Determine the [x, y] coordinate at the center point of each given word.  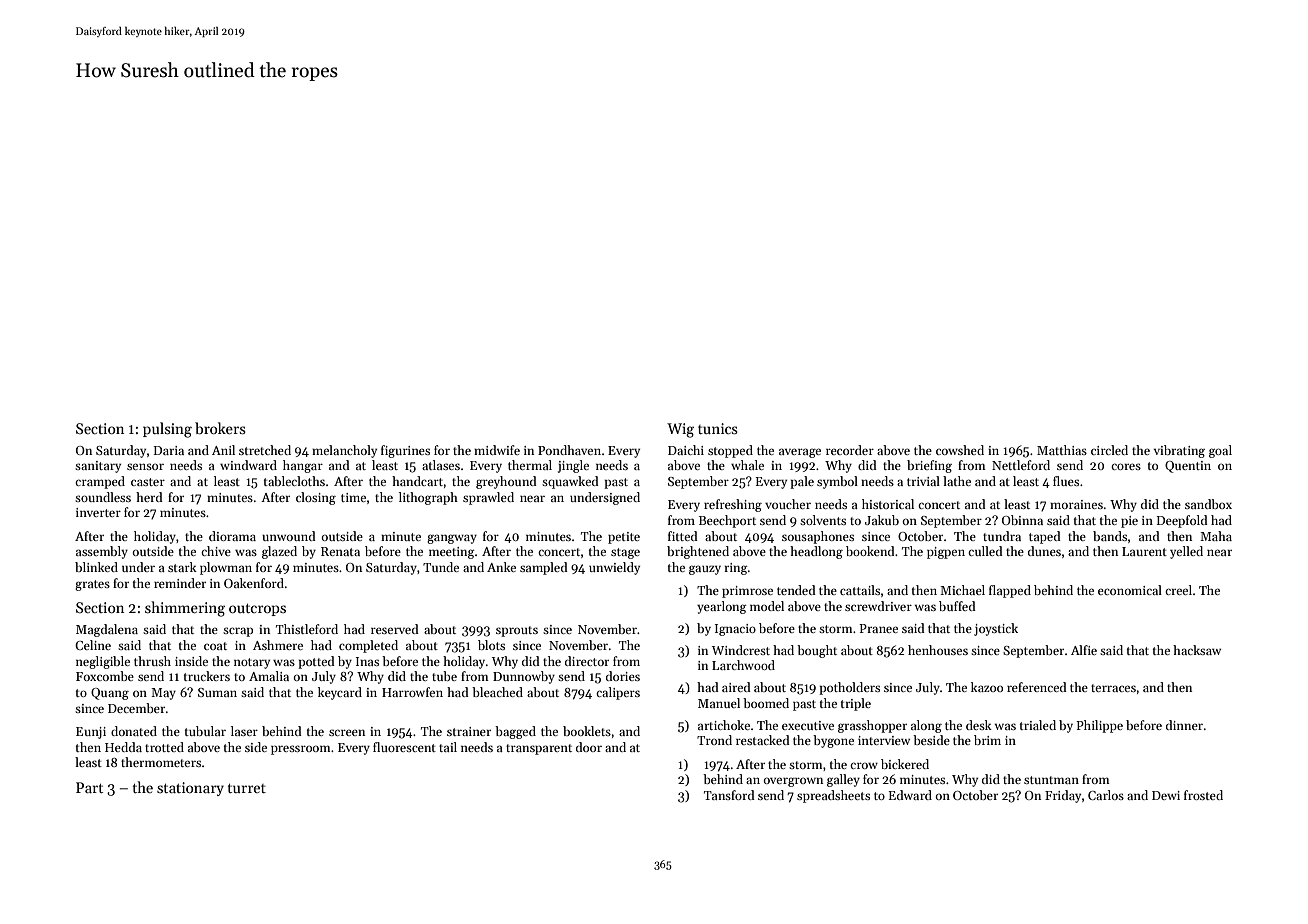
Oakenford [254, 583]
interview [884, 740]
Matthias [1062, 450]
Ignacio [735, 630]
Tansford [729, 795]
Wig [680, 430]
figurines [405, 451]
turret [247, 788]
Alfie [1084, 650]
